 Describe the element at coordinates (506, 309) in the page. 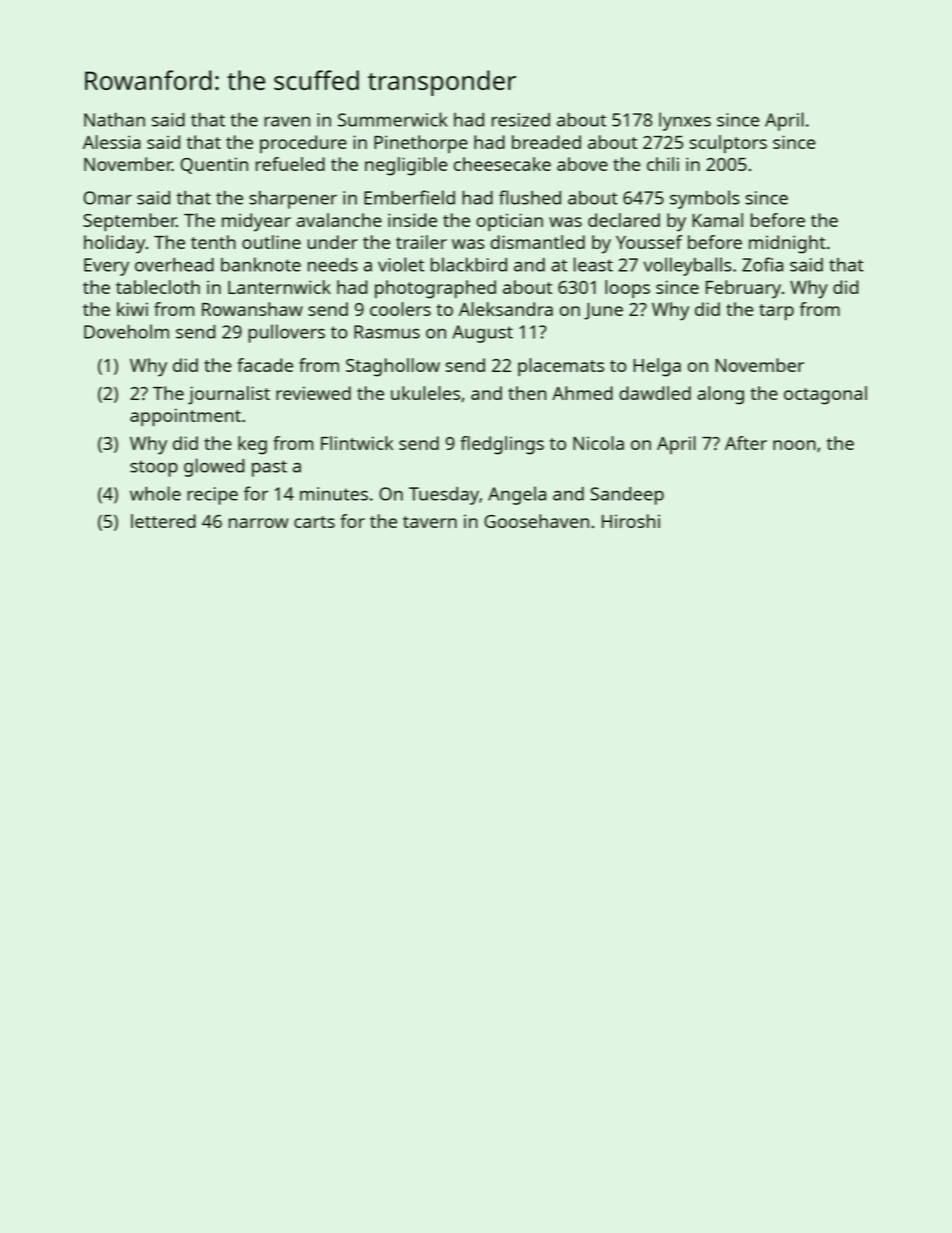

I see `Aleksandra` at that location.
